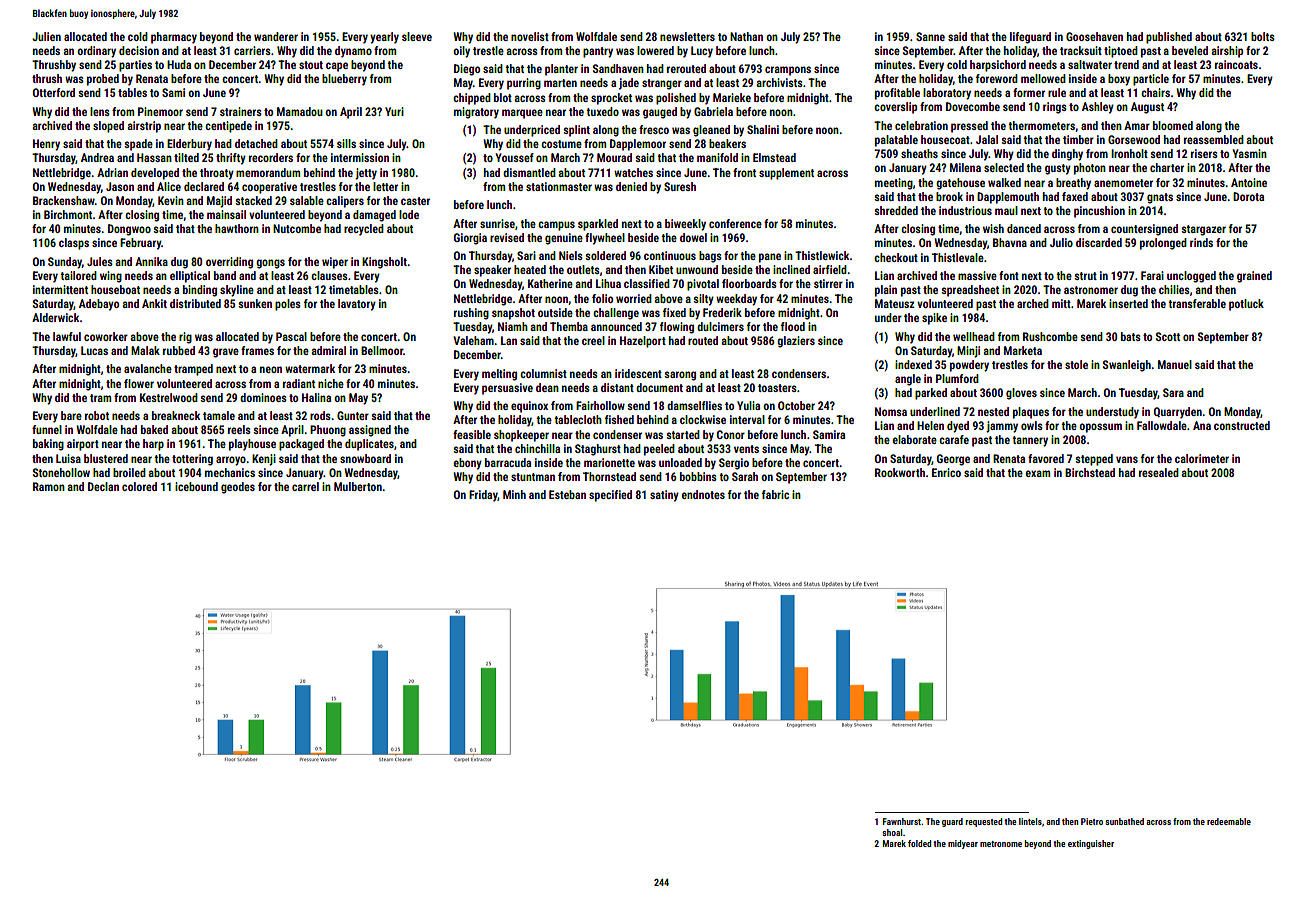  What do you see at coordinates (472, 99) in the document?
I see `chipped` at bounding box center [472, 99].
